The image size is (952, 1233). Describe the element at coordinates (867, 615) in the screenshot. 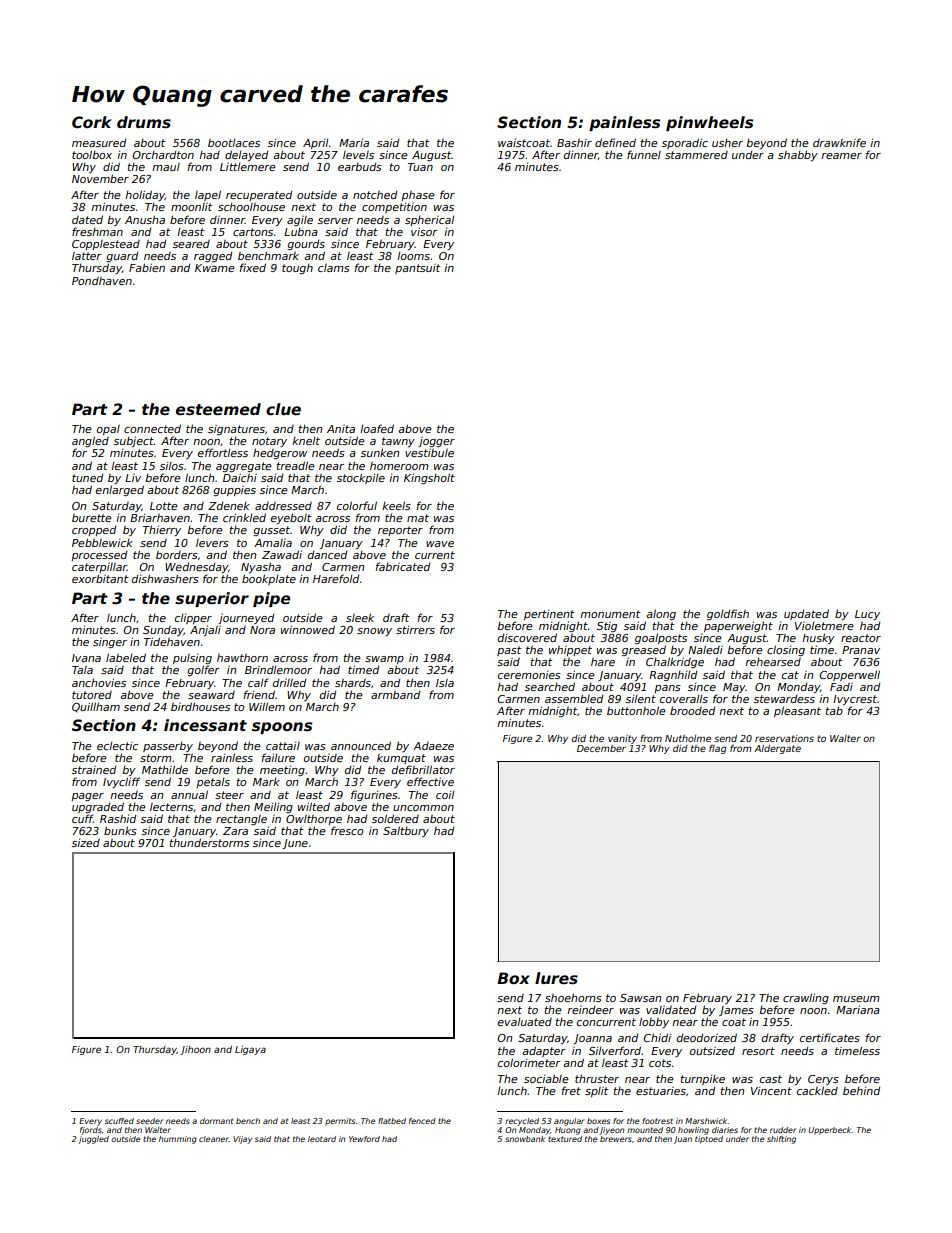

I see `Lucy` at that location.
